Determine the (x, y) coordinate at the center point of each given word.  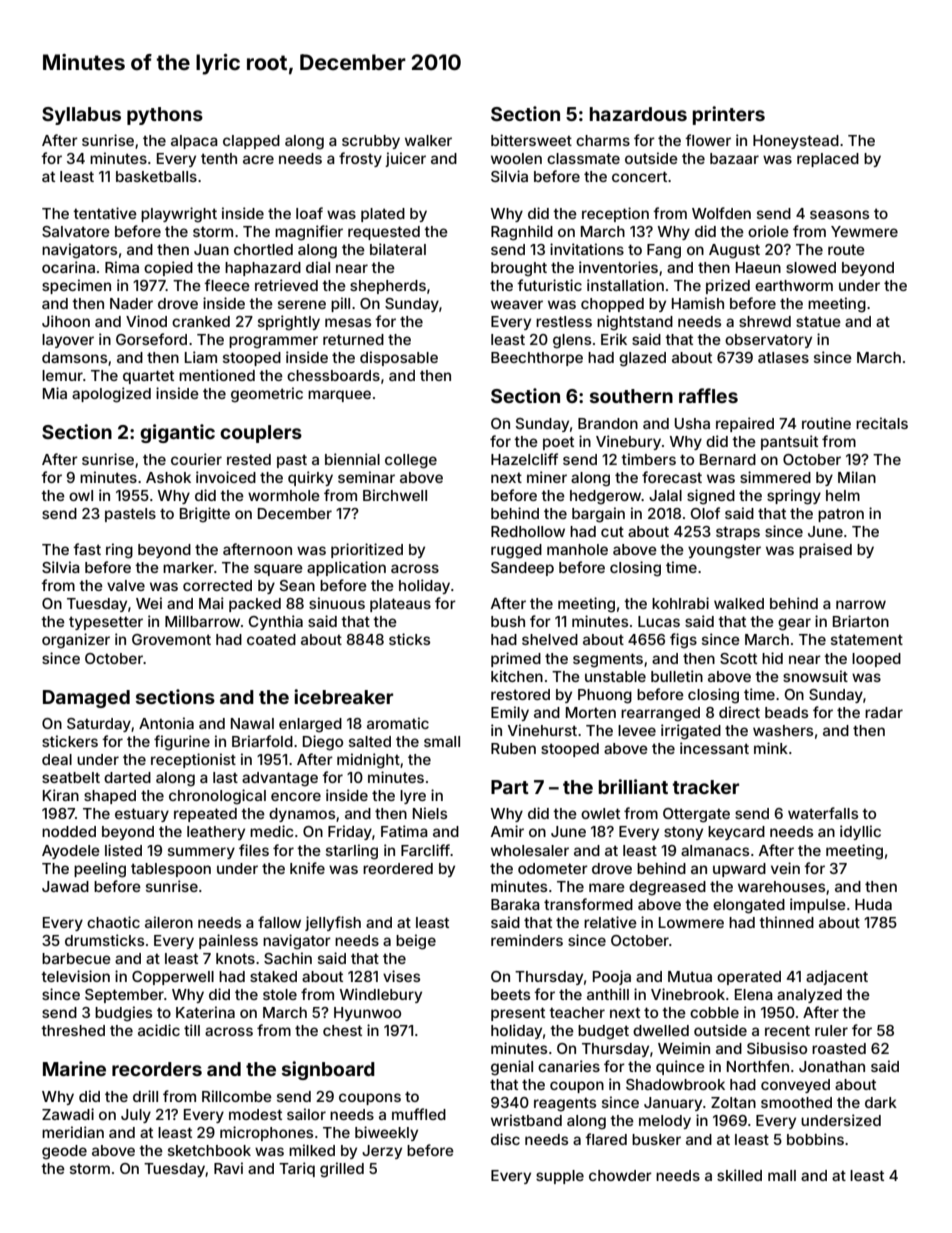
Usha (692, 423)
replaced (828, 160)
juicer (405, 159)
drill (145, 1096)
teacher (577, 1012)
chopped (612, 305)
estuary (142, 815)
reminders (527, 940)
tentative (105, 213)
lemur (62, 375)
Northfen (758, 1066)
